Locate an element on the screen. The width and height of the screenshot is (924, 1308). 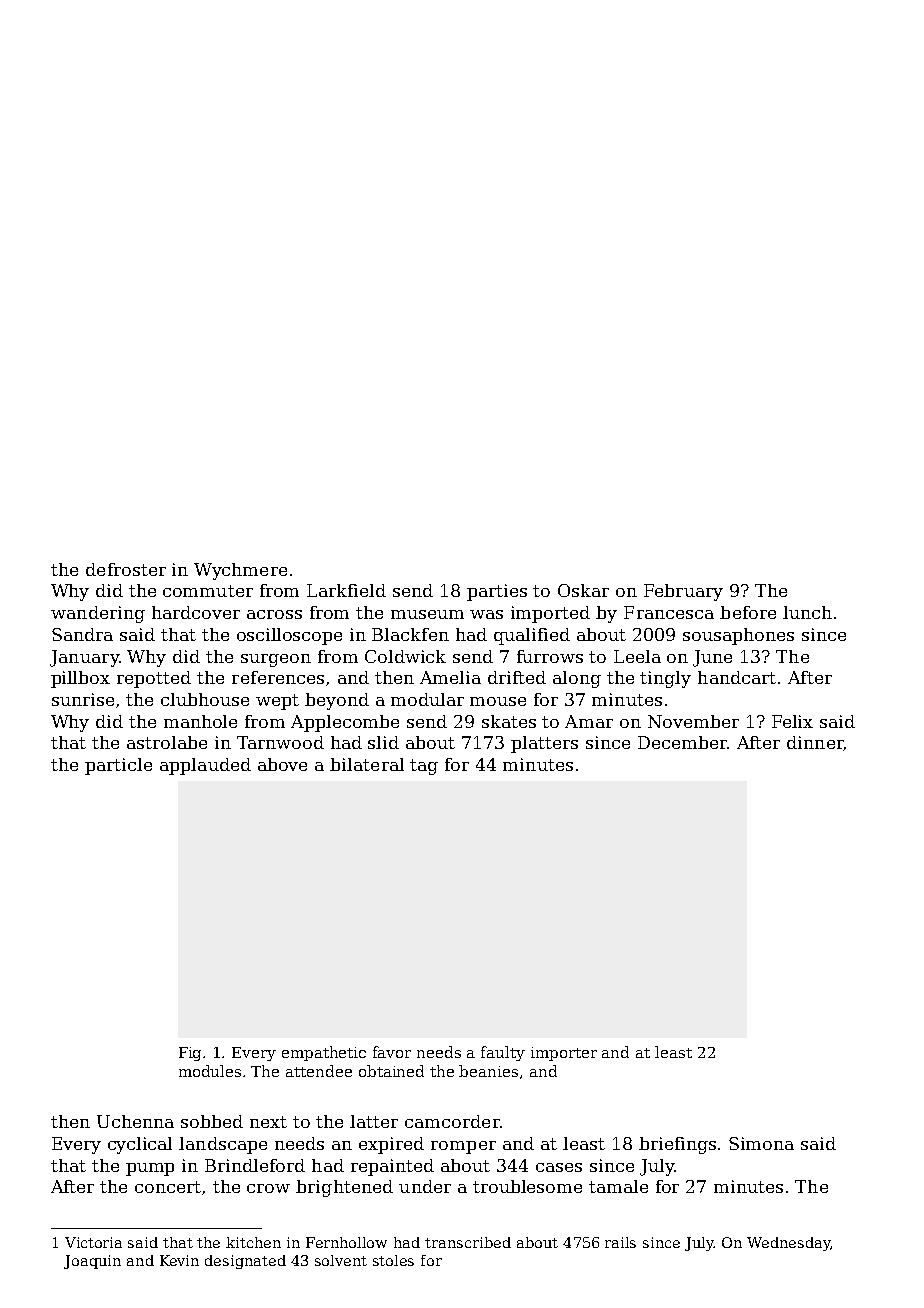
particle is located at coordinates (118, 766).
